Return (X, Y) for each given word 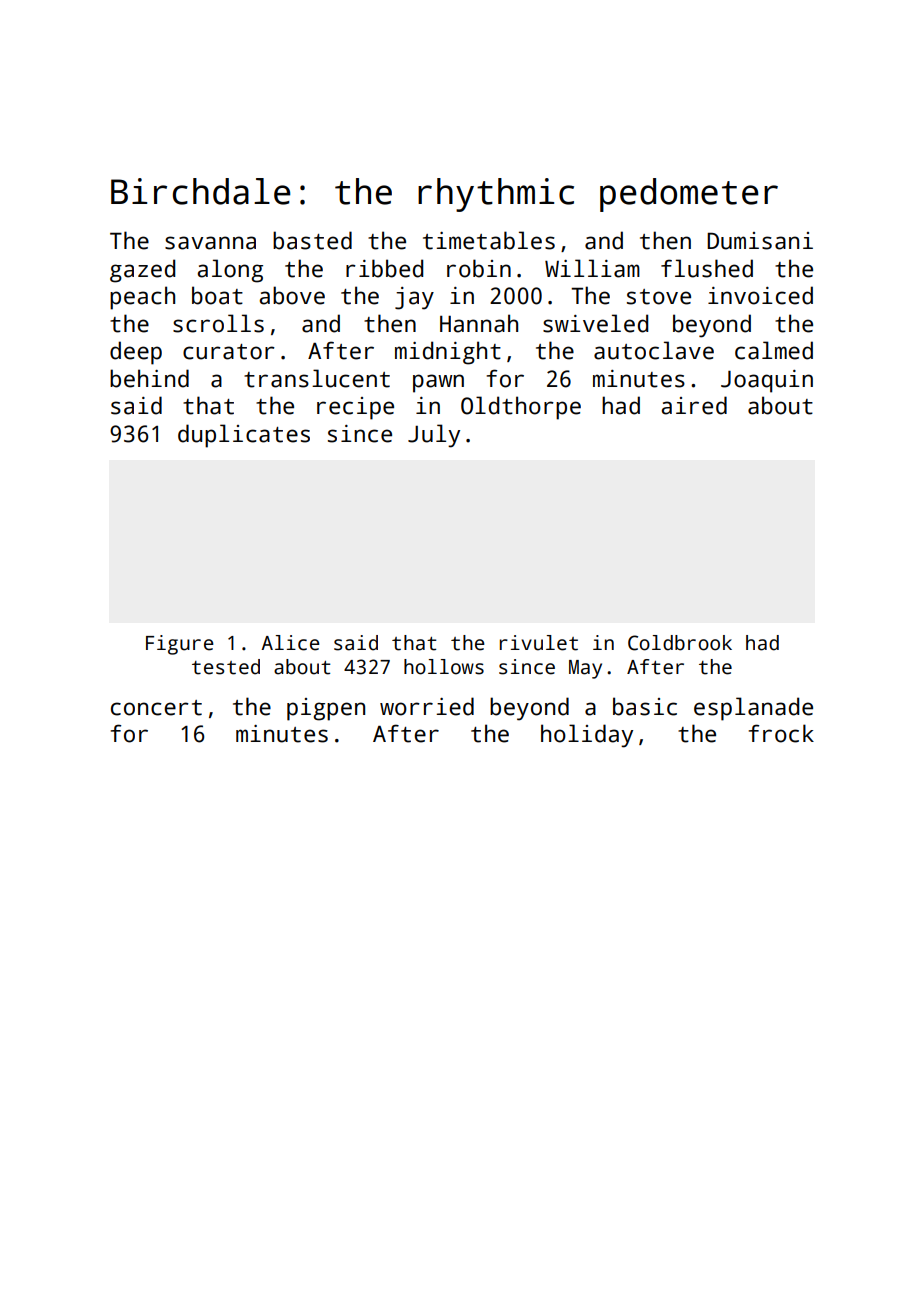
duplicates (244, 436)
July (434, 436)
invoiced (760, 295)
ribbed (384, 268)
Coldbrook (680, 643)
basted (312, 240)
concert (156, 708)
